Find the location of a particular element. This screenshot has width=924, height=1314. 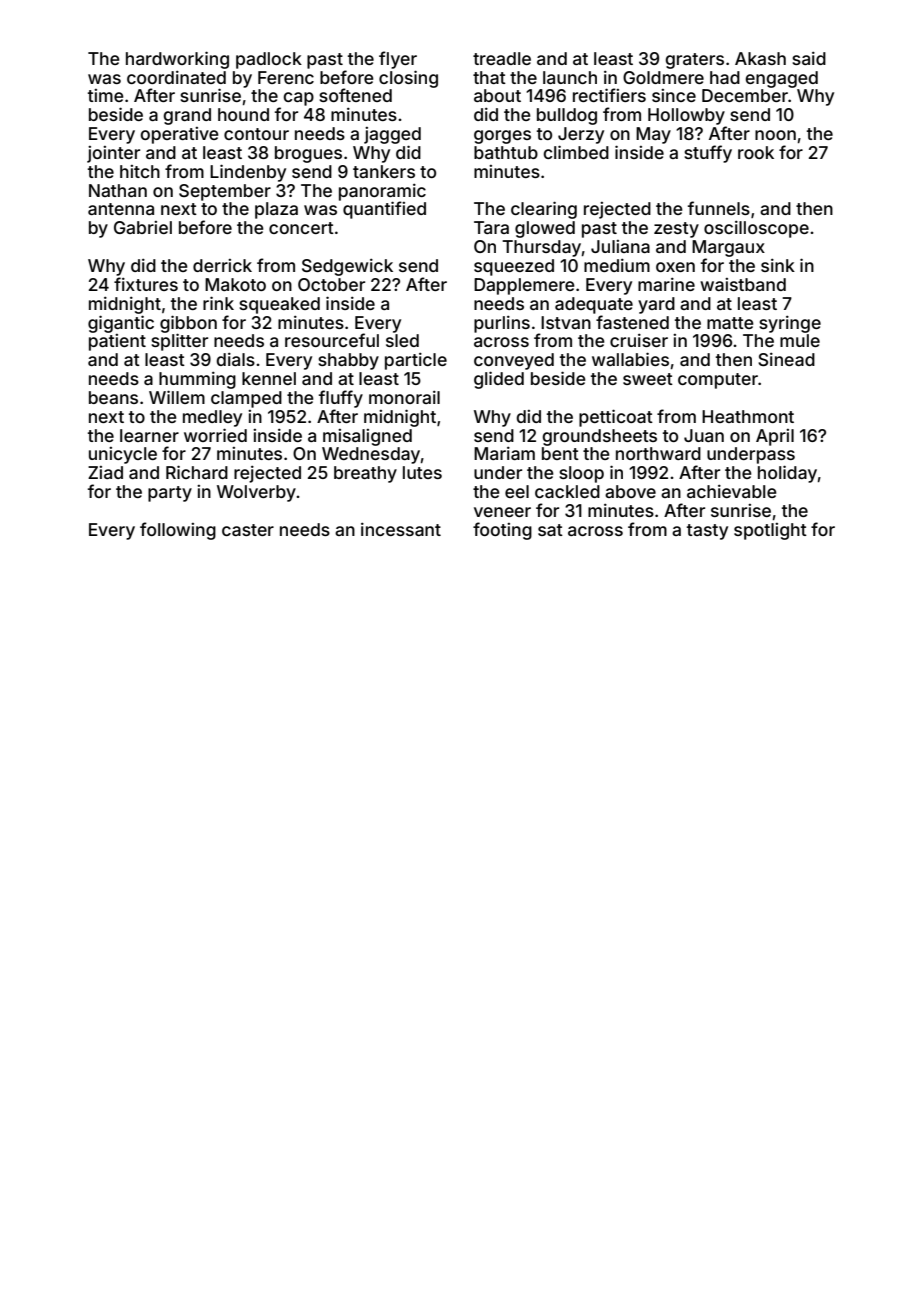

sloop is located at coordinates (581, 474).
